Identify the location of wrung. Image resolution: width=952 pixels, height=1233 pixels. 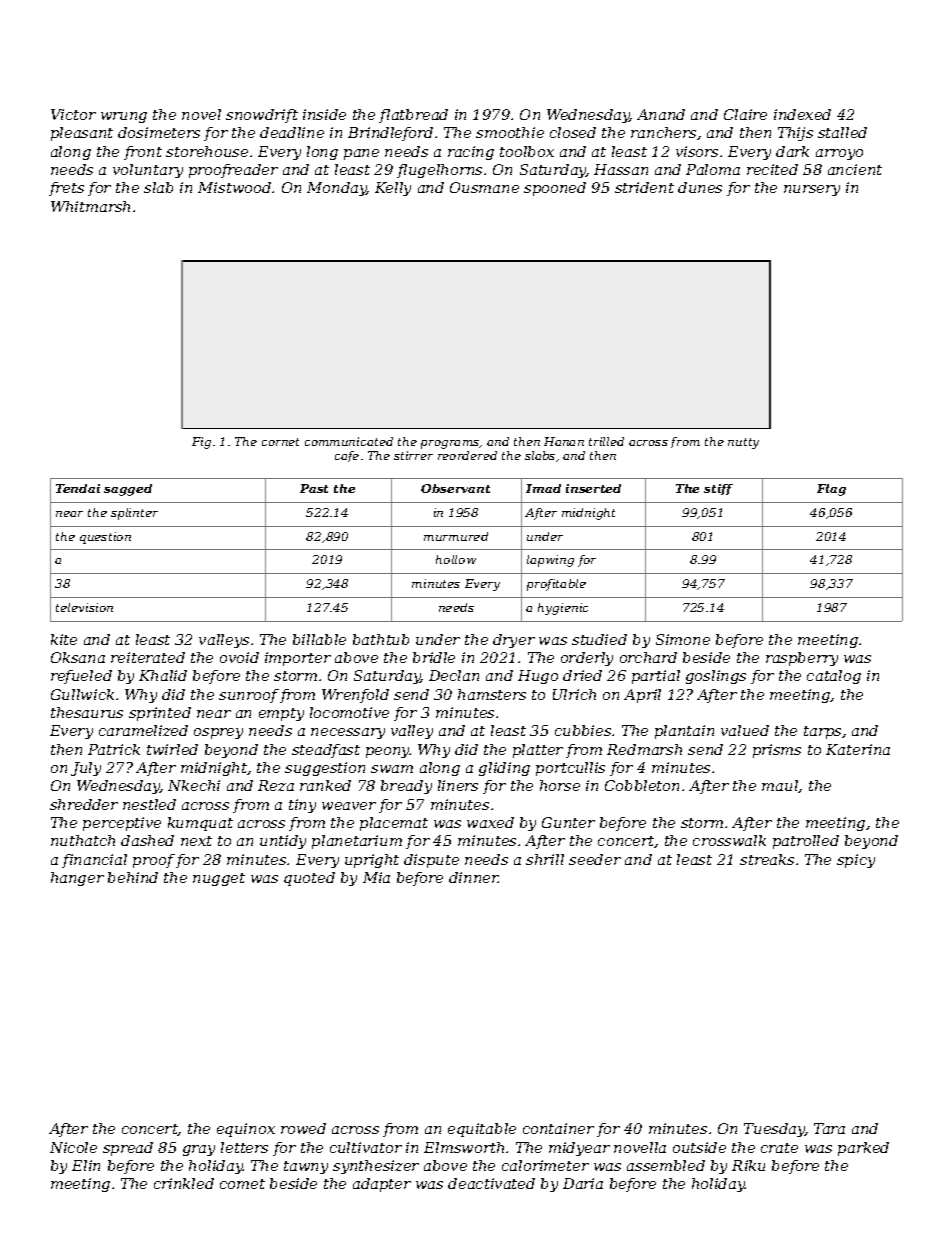
(124, 117).
